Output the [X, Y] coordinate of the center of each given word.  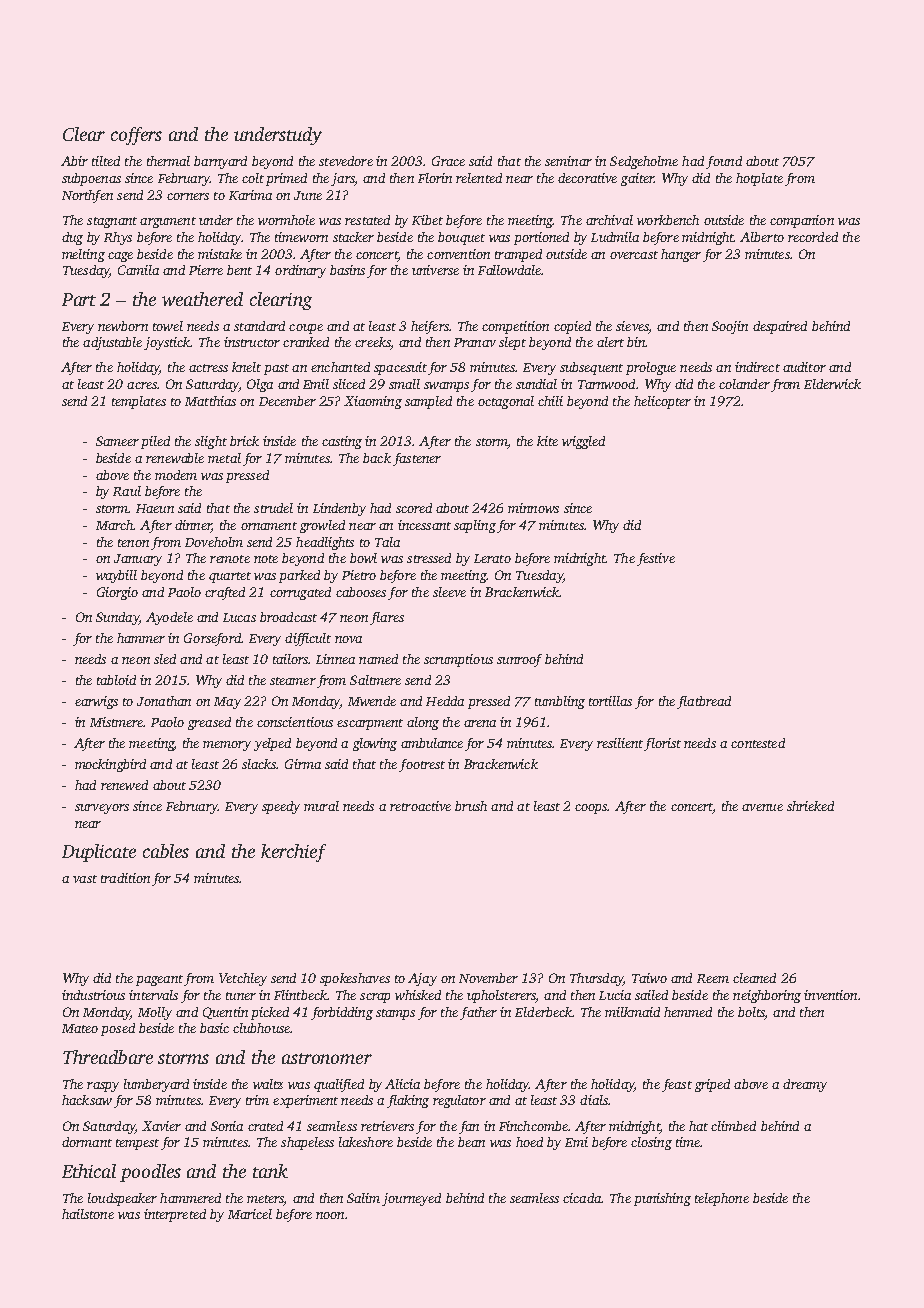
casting [342, 442]
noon [330, 1215]
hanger [681, 255]
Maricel [250, 1214]
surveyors [102, 809]
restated [367, 220]
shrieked [810, 806]
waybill [116, 576]
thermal [168, 161]
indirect [757, 367]
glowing [375, 744]
